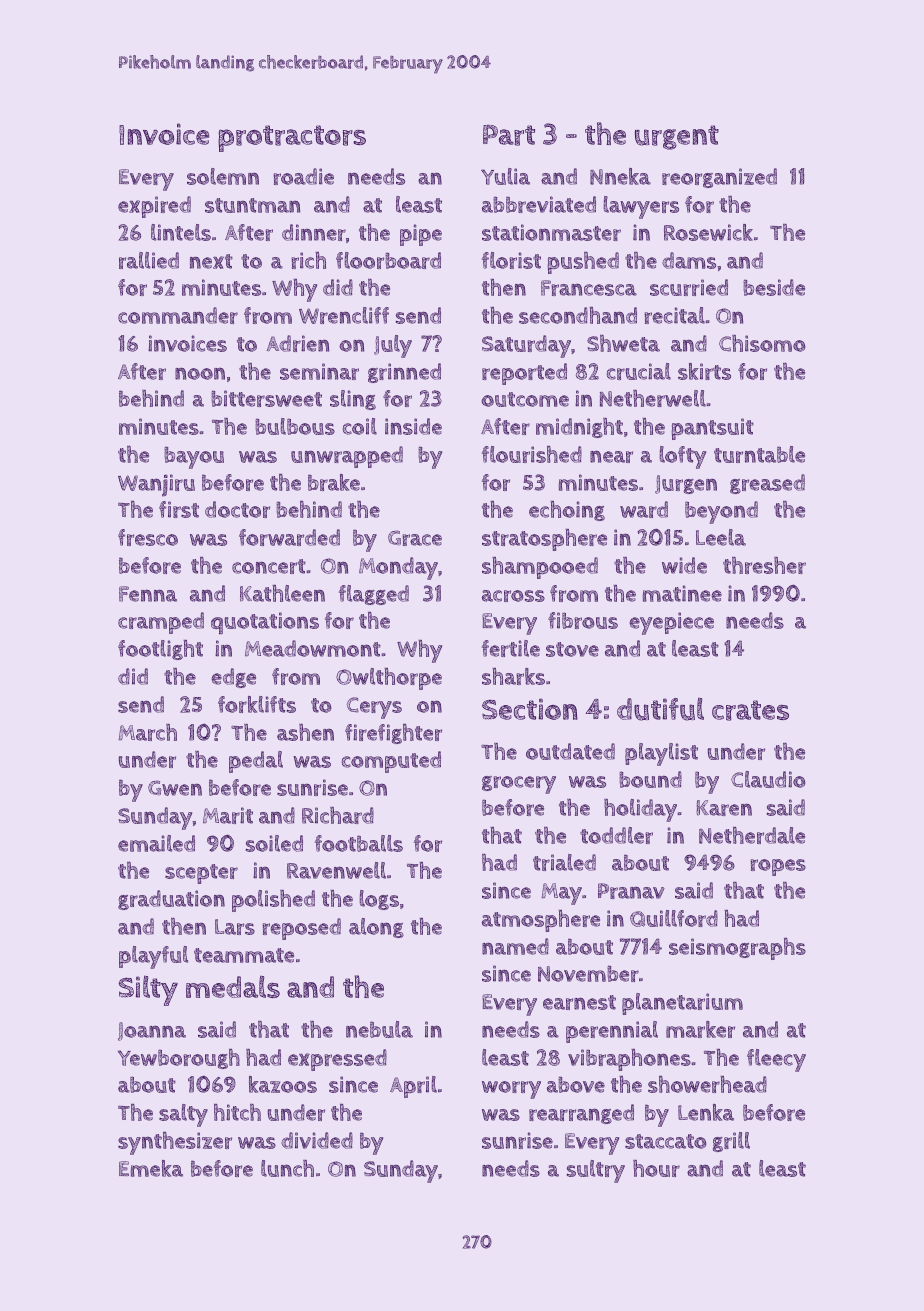 Image resolution: width=924 pixels, height=1311 pixels. Describe the element at coordinates (689, 287) in the screenshot. I see `scurried` at that location.
